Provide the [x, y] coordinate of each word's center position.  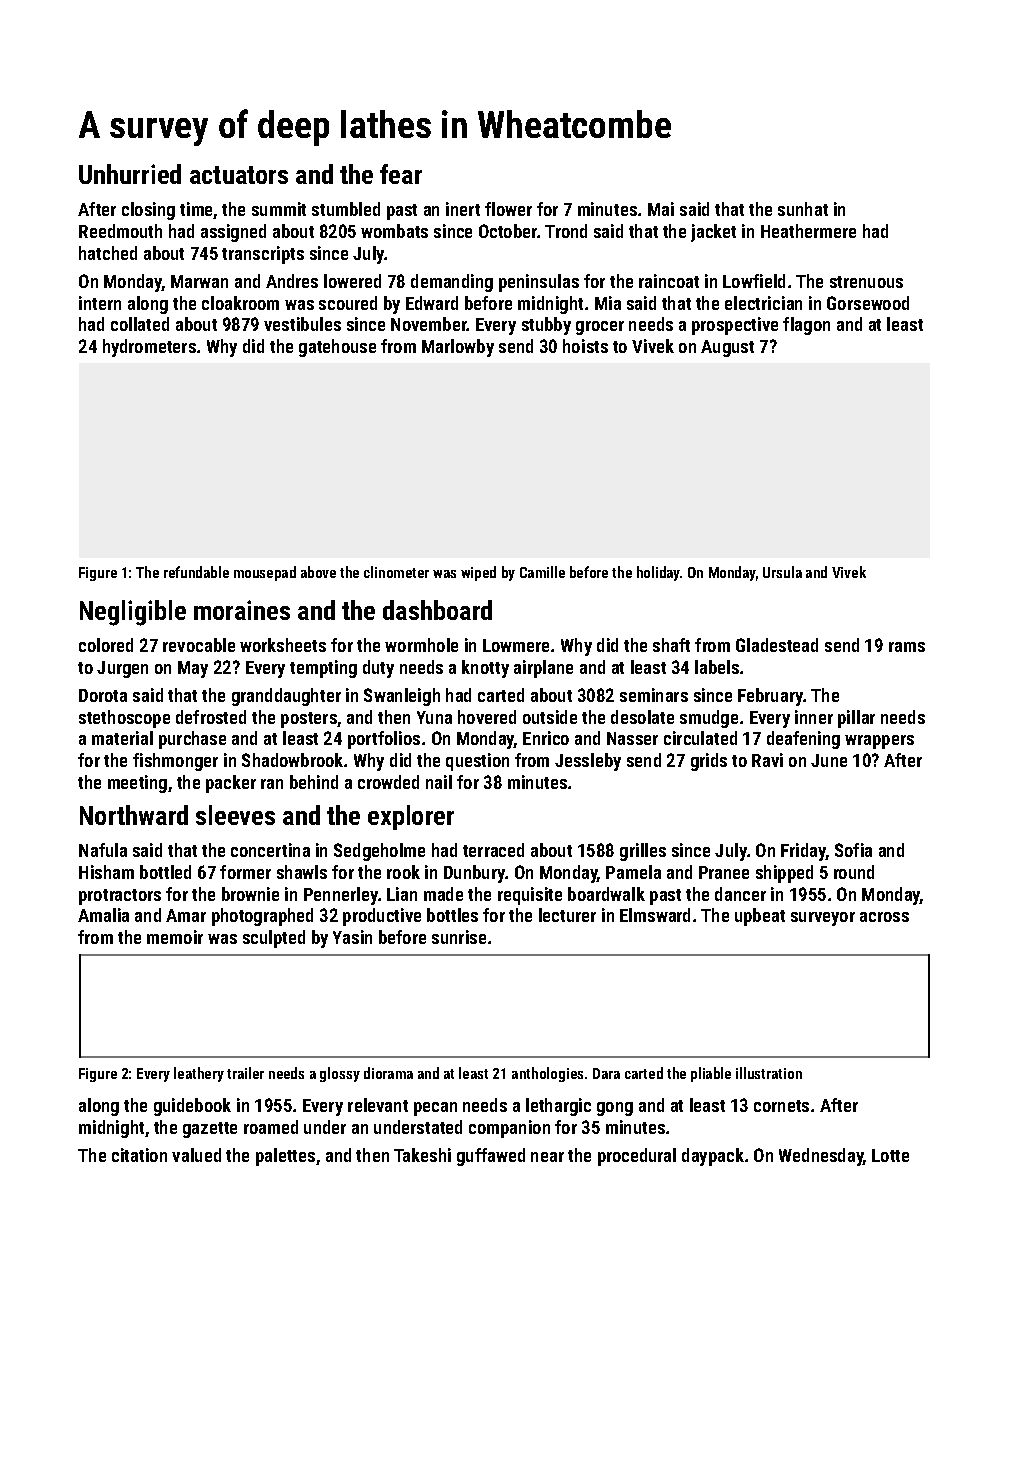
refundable [196, 572]
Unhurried [130, 174]
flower [508, 209]
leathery [199, 1074]
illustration [769, 1073]
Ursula [782, 572]
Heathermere [808, 231]
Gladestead [777, 645]
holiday [659, 573]
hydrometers [149, 348]
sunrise [459, 937]
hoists [585, 346]
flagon [806, 326]
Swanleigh [402, 697]
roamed [271, 1127]
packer [231, 784]
